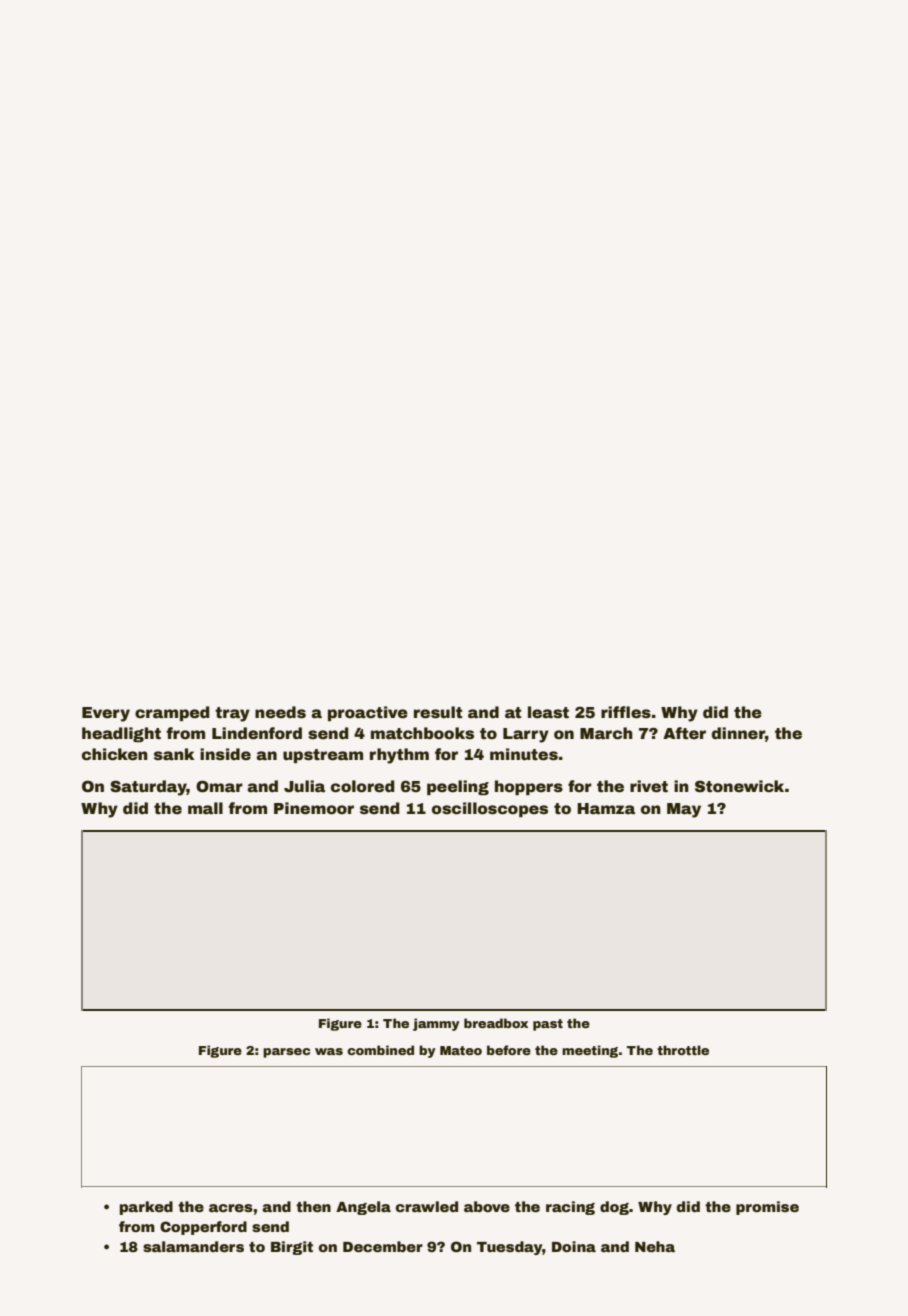 The image size is (908, 1316). What do you see at coordinates (329, 1051) in the screenshot?
I see `was` at bounding box center [329, 1051].
